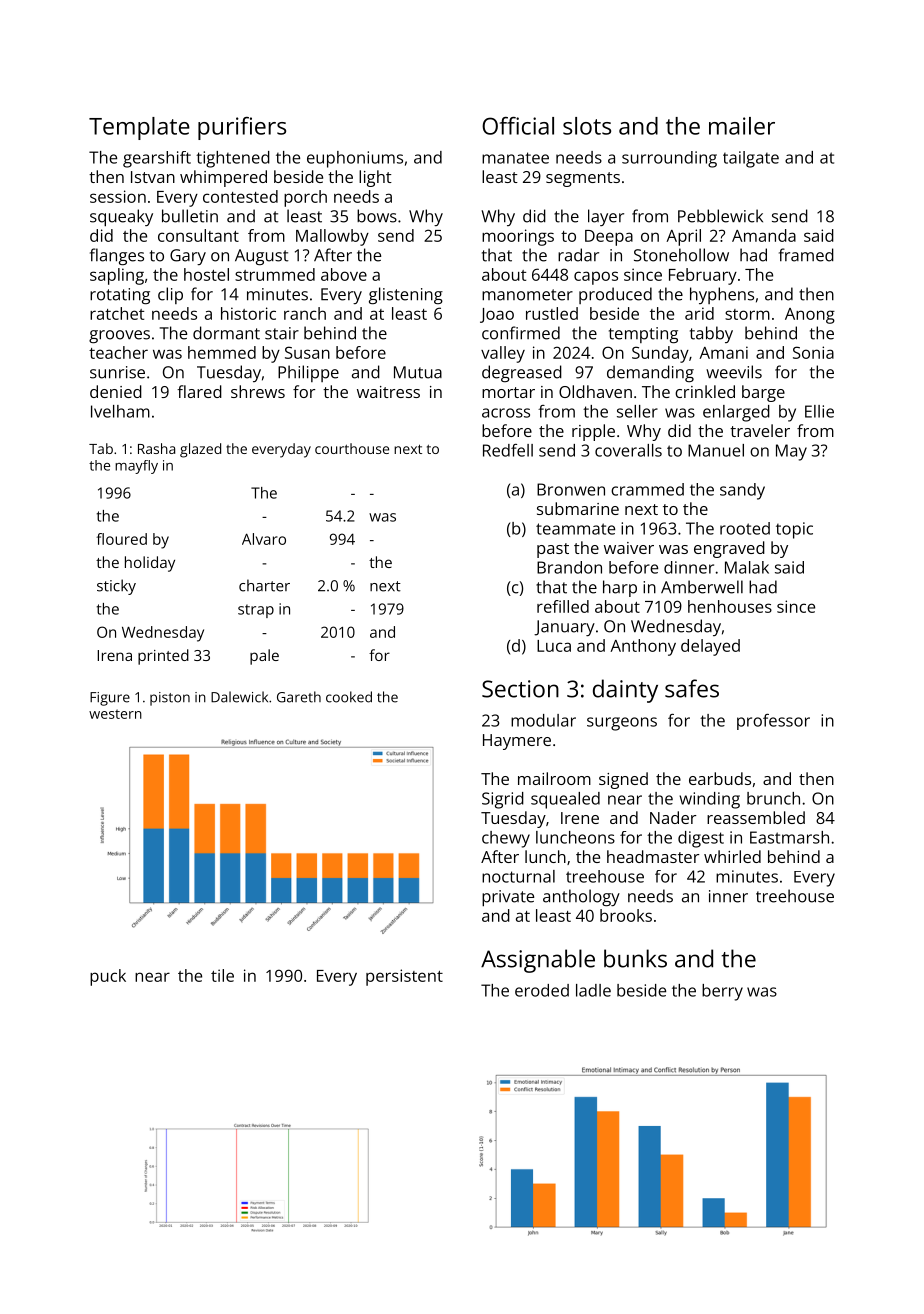 The height and width of the image is (1314, 924). Describe the element at coordinates (650, 373) in the image. I see `demanding` at that location.
